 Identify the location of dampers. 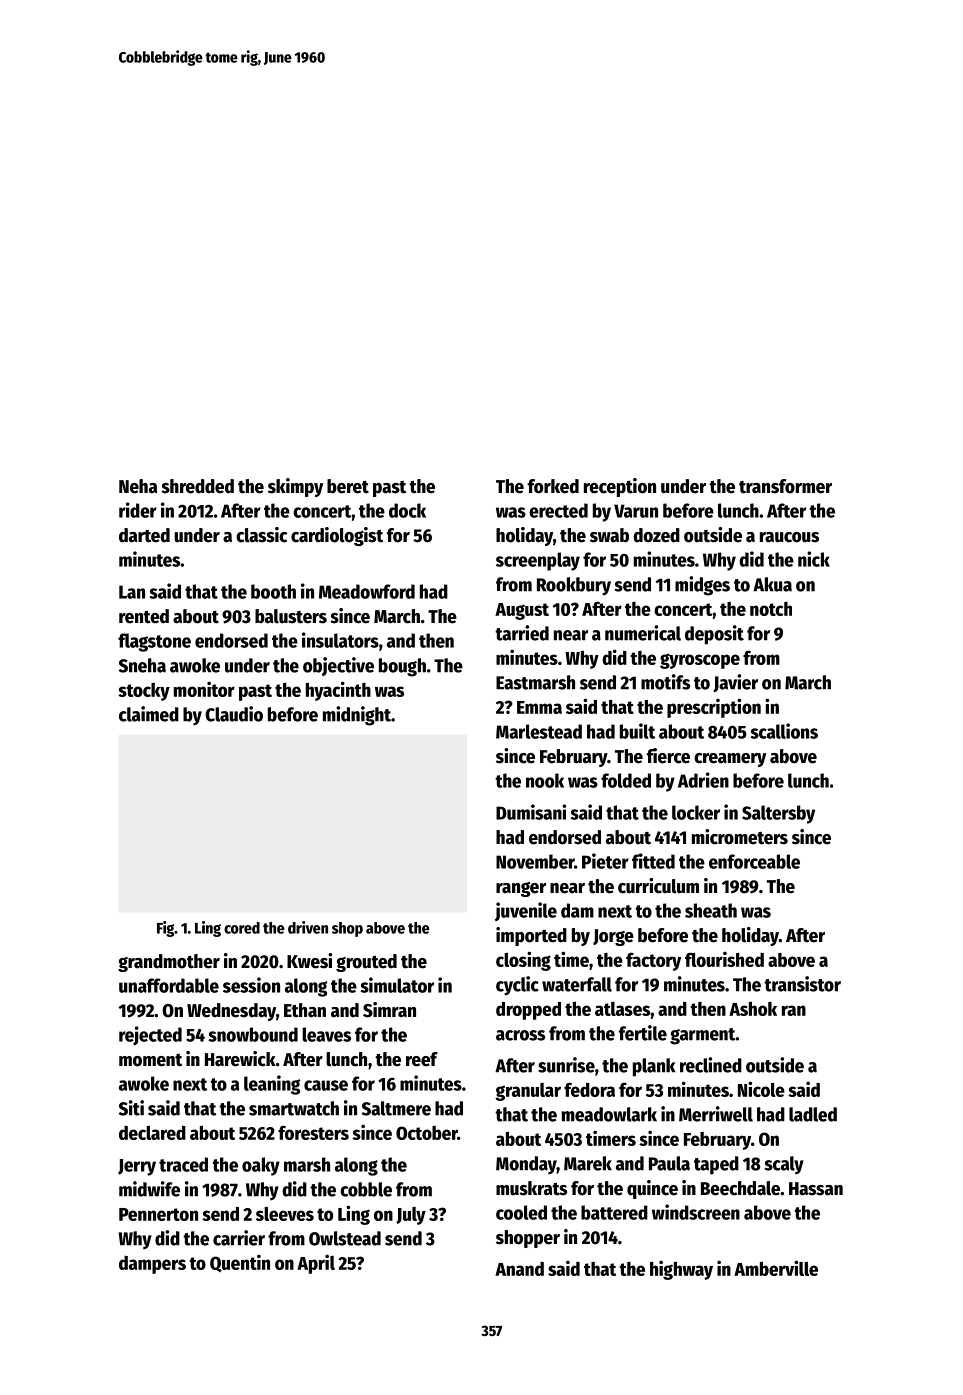
(152, 1265).
